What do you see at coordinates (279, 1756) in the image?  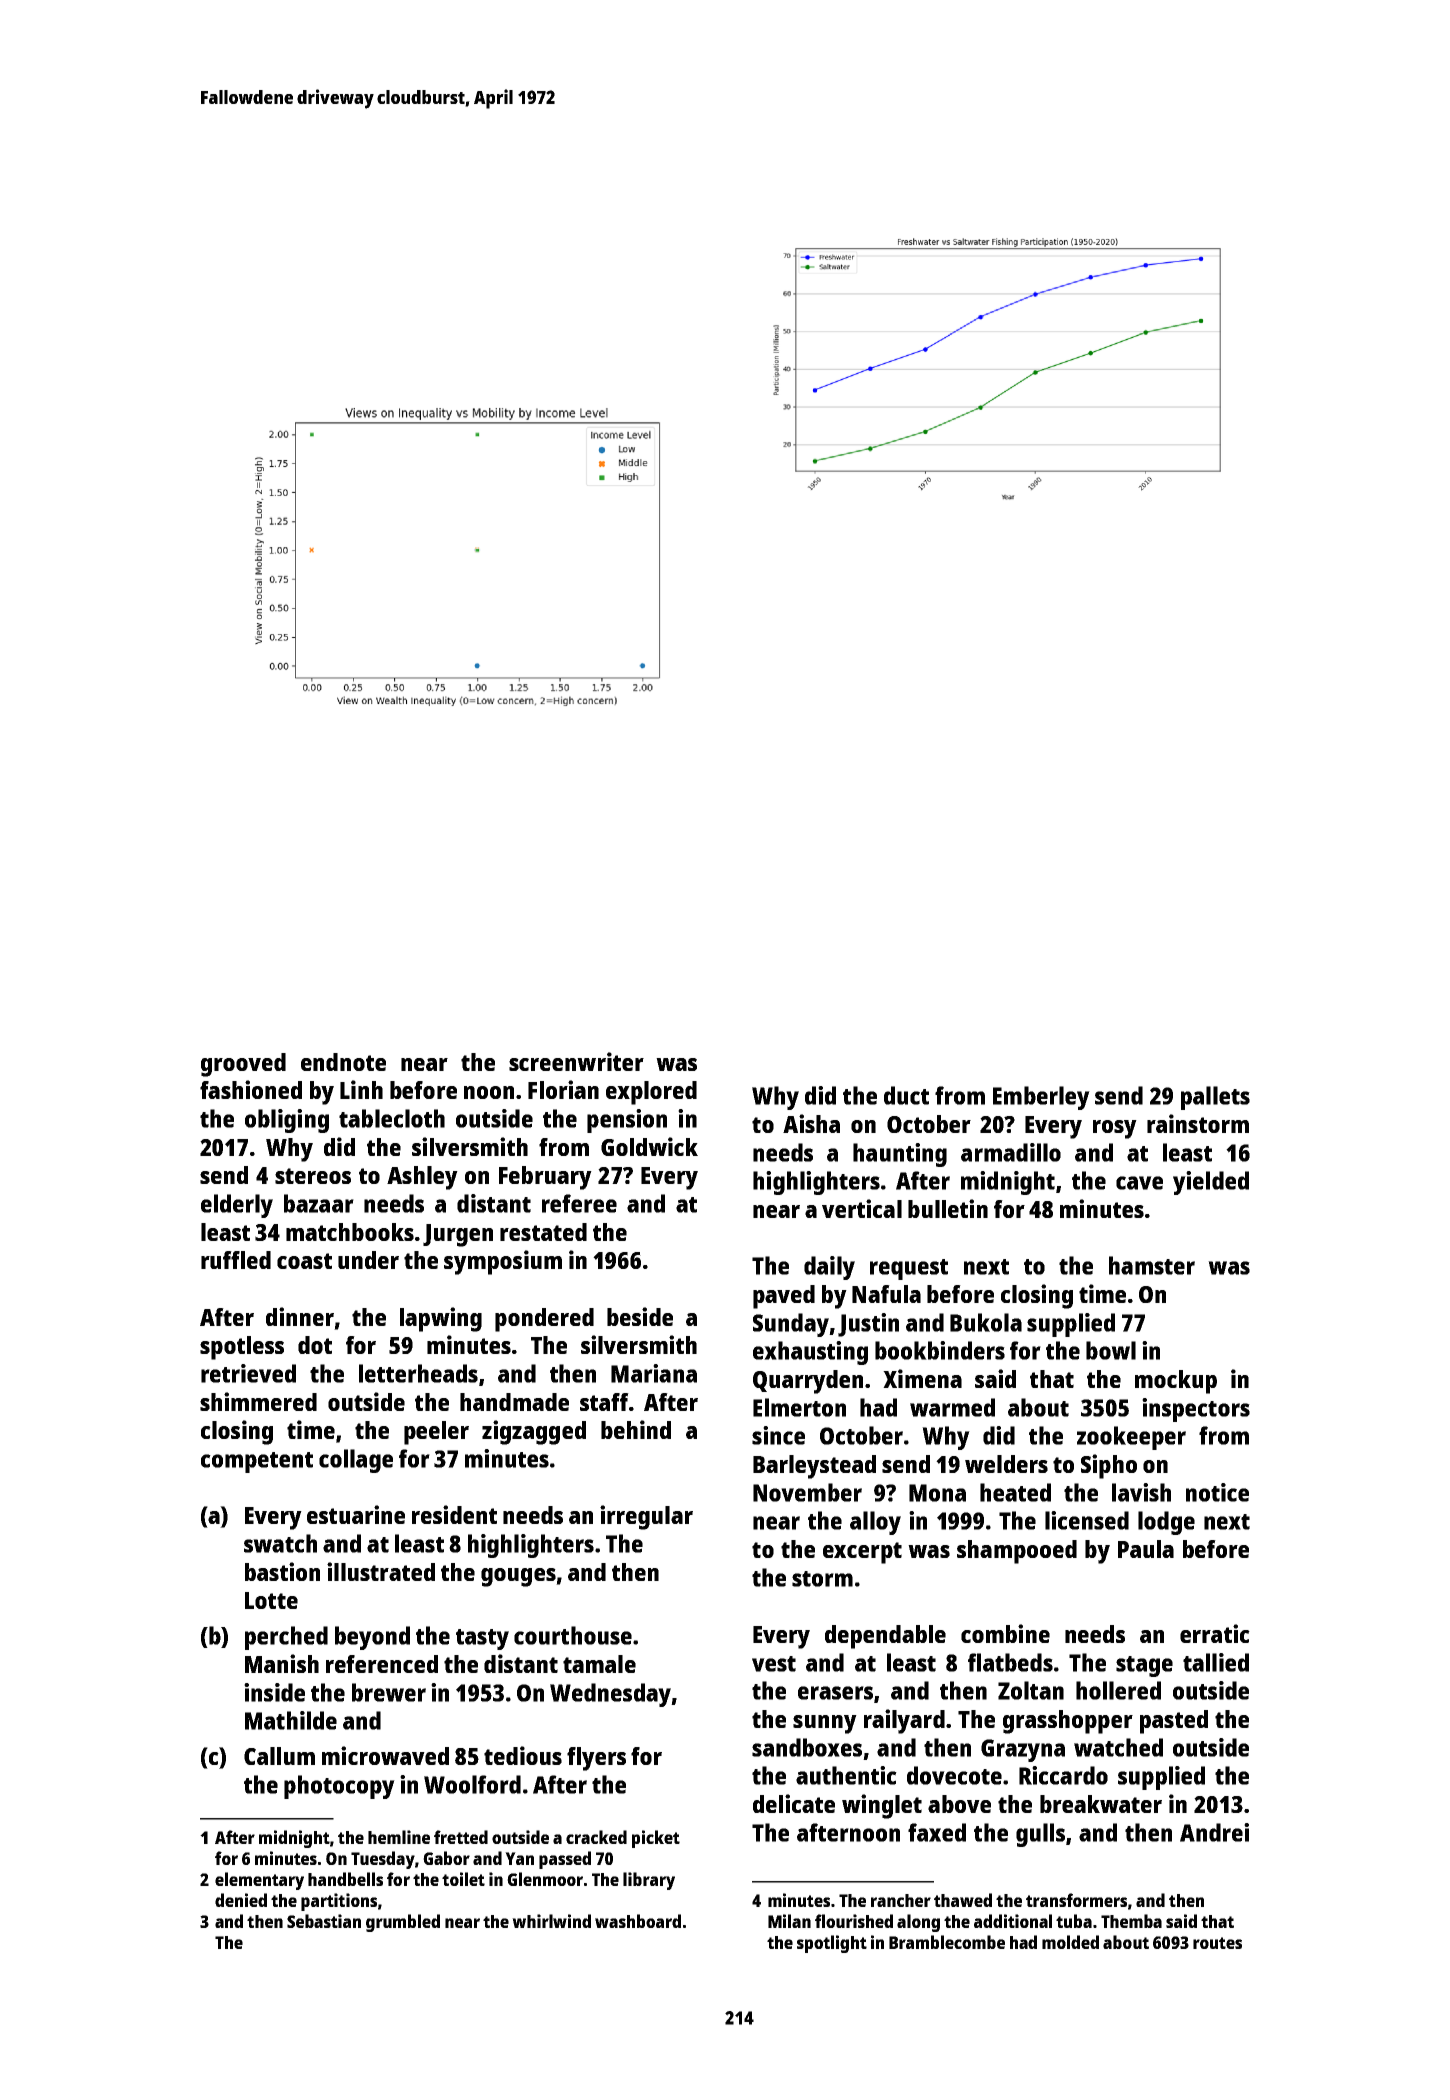 I see `Callum` at bounding box center [279, 1756].
